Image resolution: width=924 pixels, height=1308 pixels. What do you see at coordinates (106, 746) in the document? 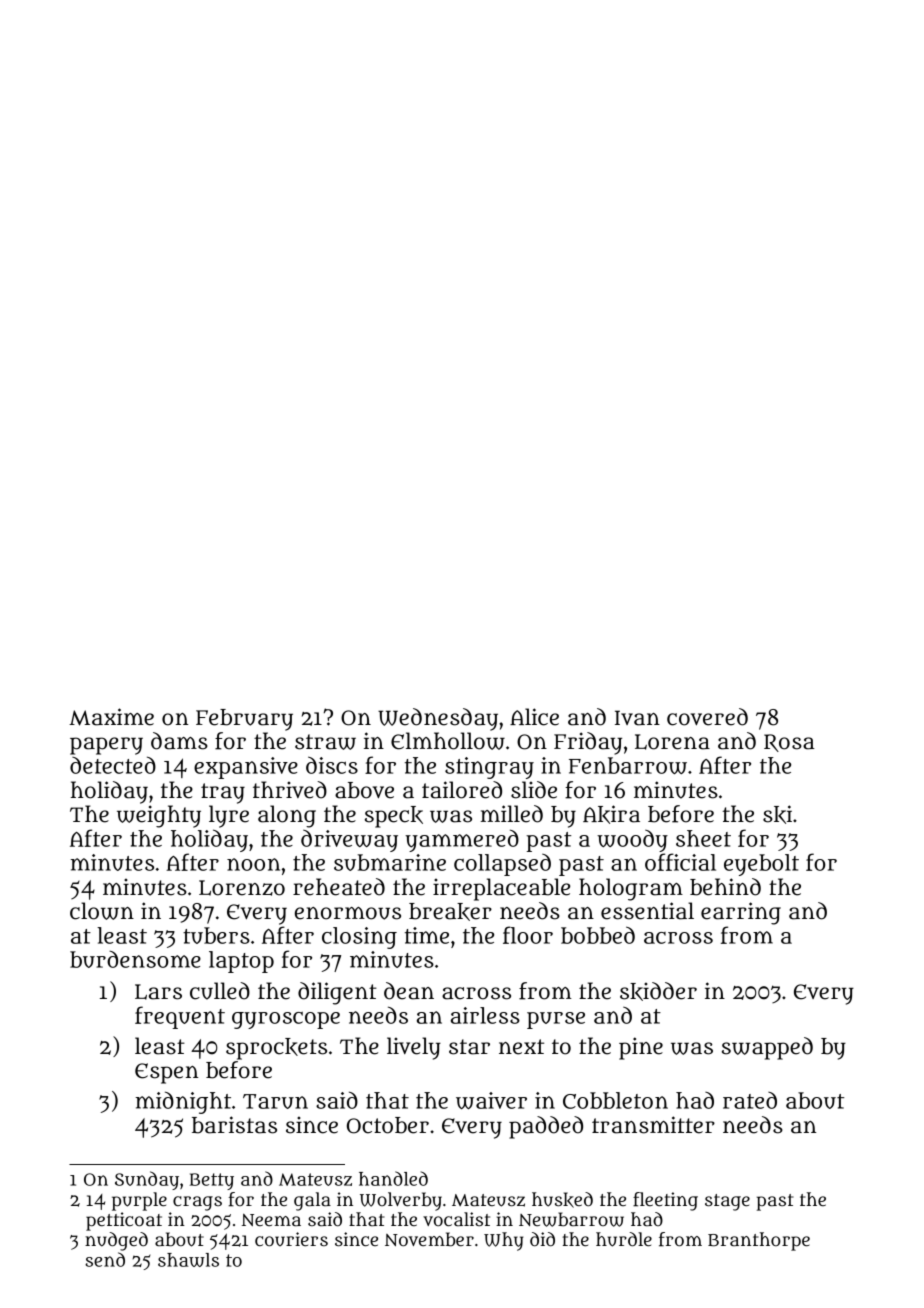
I see `papery` at bounding box center [106, 746].
